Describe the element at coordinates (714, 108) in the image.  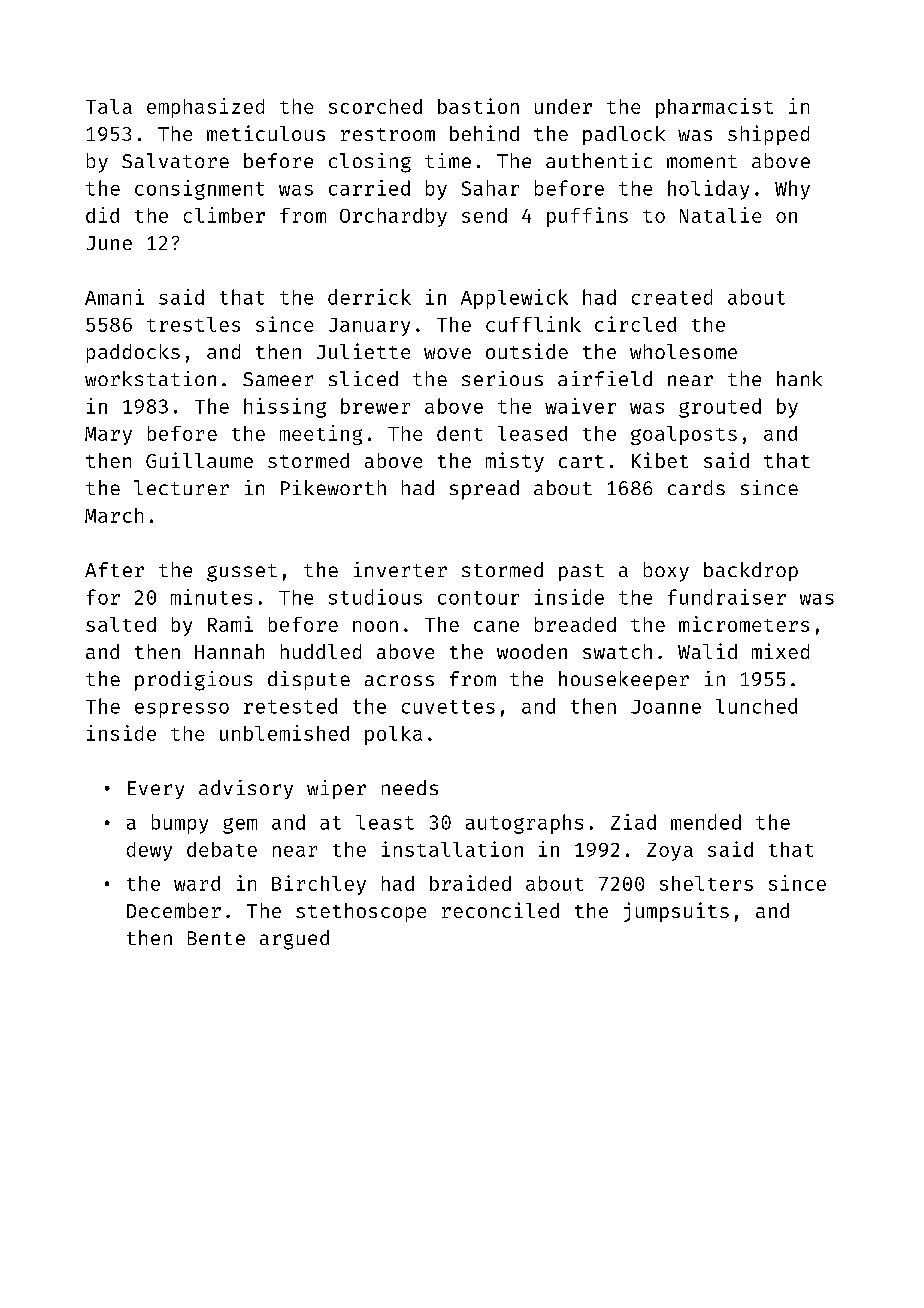
I see `pharmacist` at that location.
